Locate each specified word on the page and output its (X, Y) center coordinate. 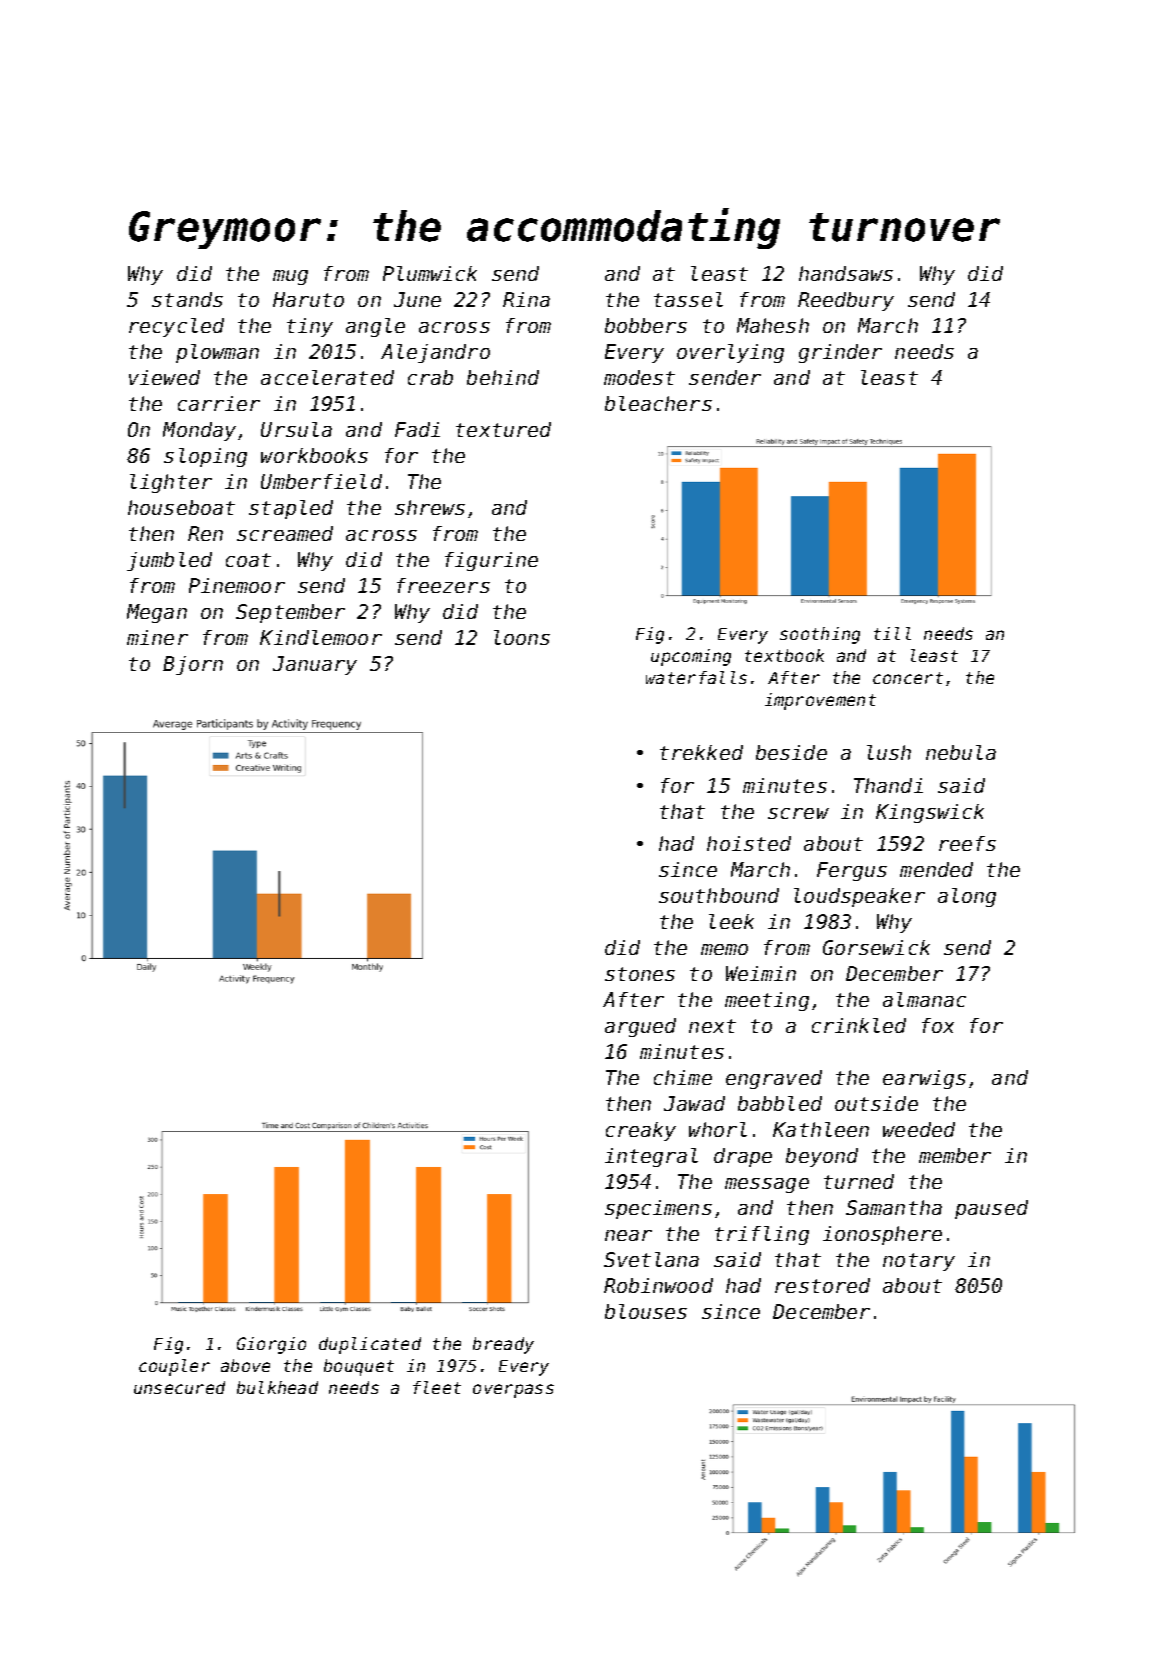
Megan (157, 613)
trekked (701, 752)
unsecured (179, 1387)
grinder (840, 353)
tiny (310, 327)
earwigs (924, 1079)
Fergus (852, 871)
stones (640, 974)
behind (503, 377)
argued (640, 1027)
